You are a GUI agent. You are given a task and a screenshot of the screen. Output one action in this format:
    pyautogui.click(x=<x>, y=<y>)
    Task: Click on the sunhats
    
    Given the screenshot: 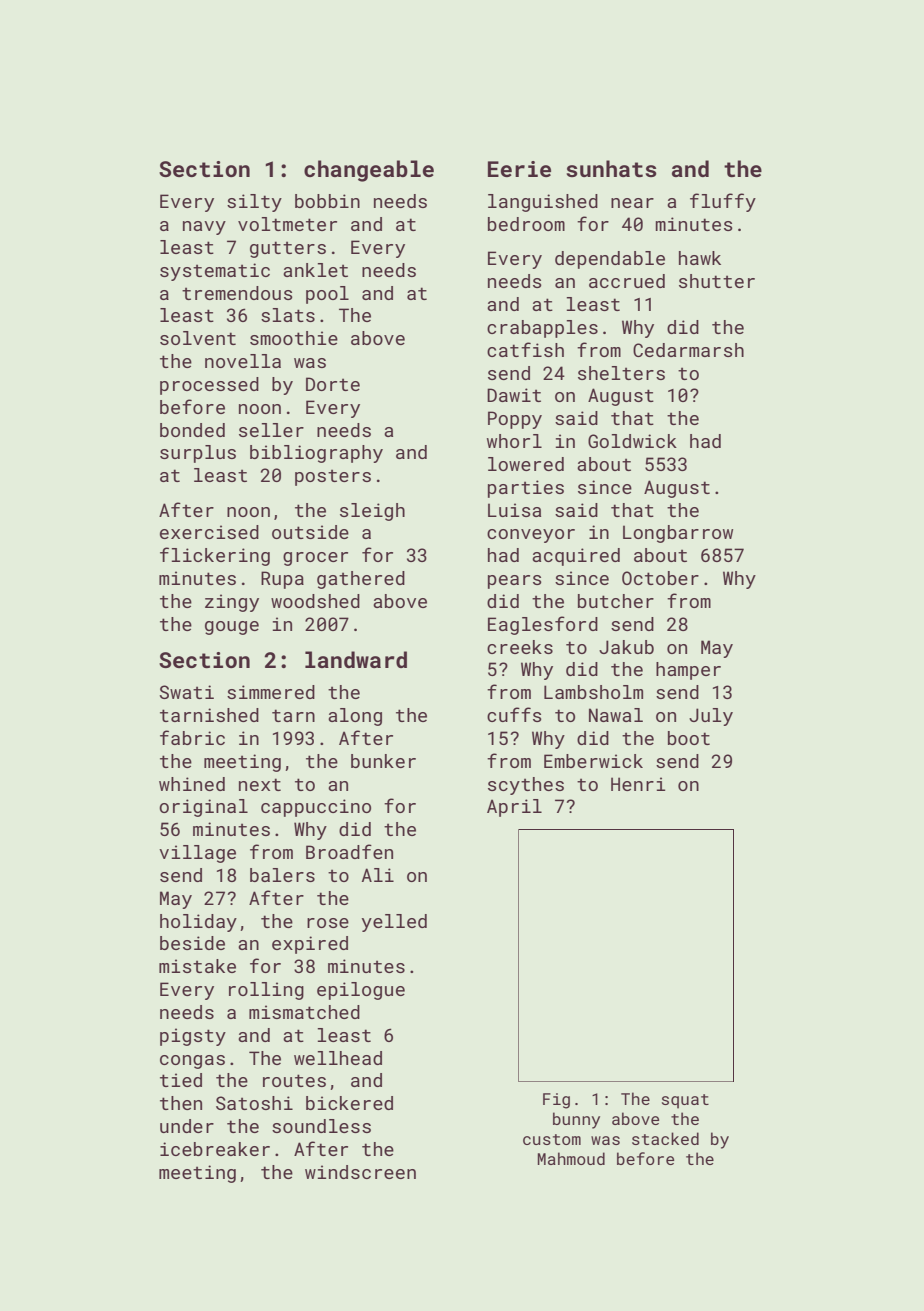 What is the action you would take?
    pyautogui.click(x=611, y=168)
